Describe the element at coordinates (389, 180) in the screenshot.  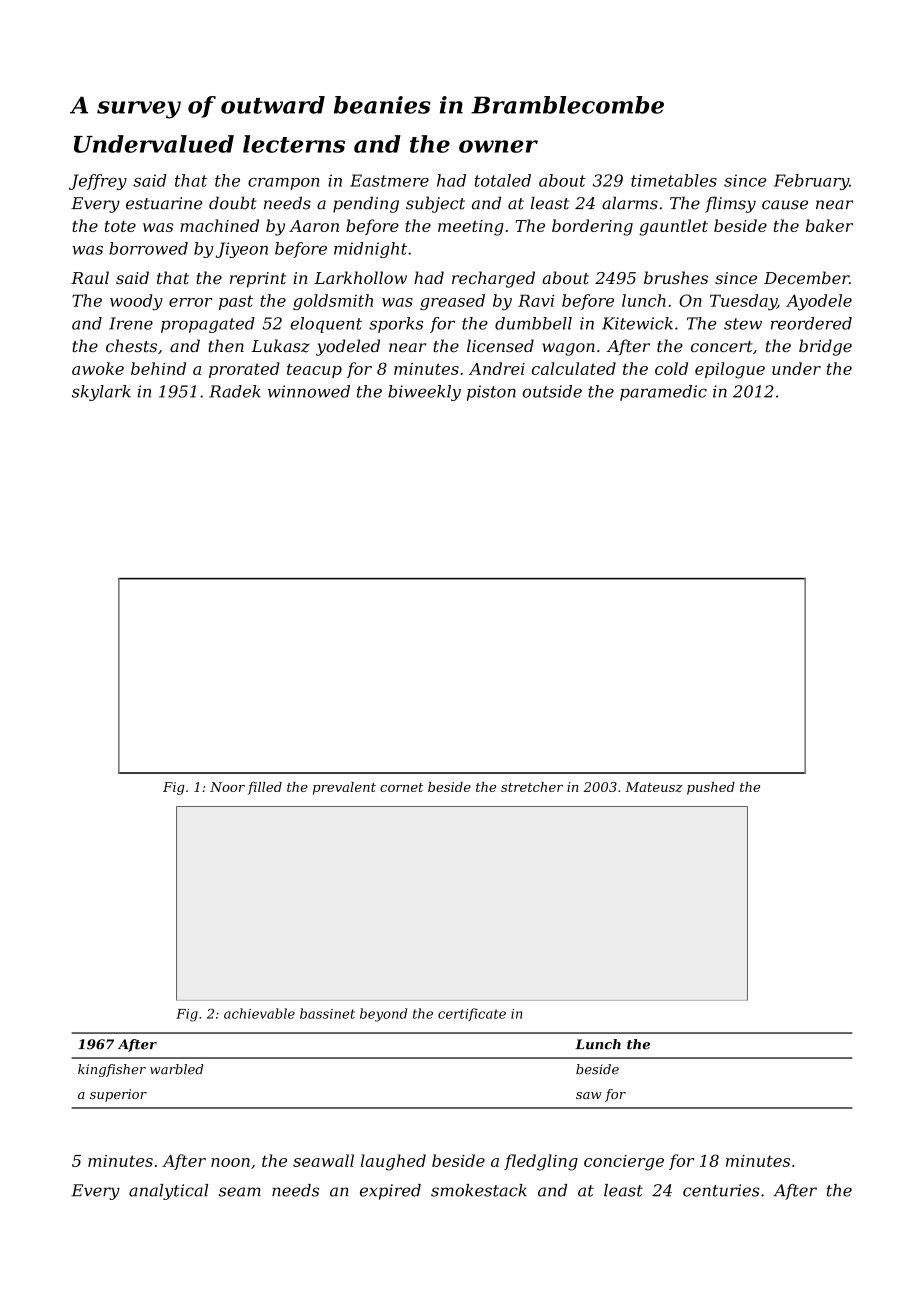
I see `Eastmere` at that location.
